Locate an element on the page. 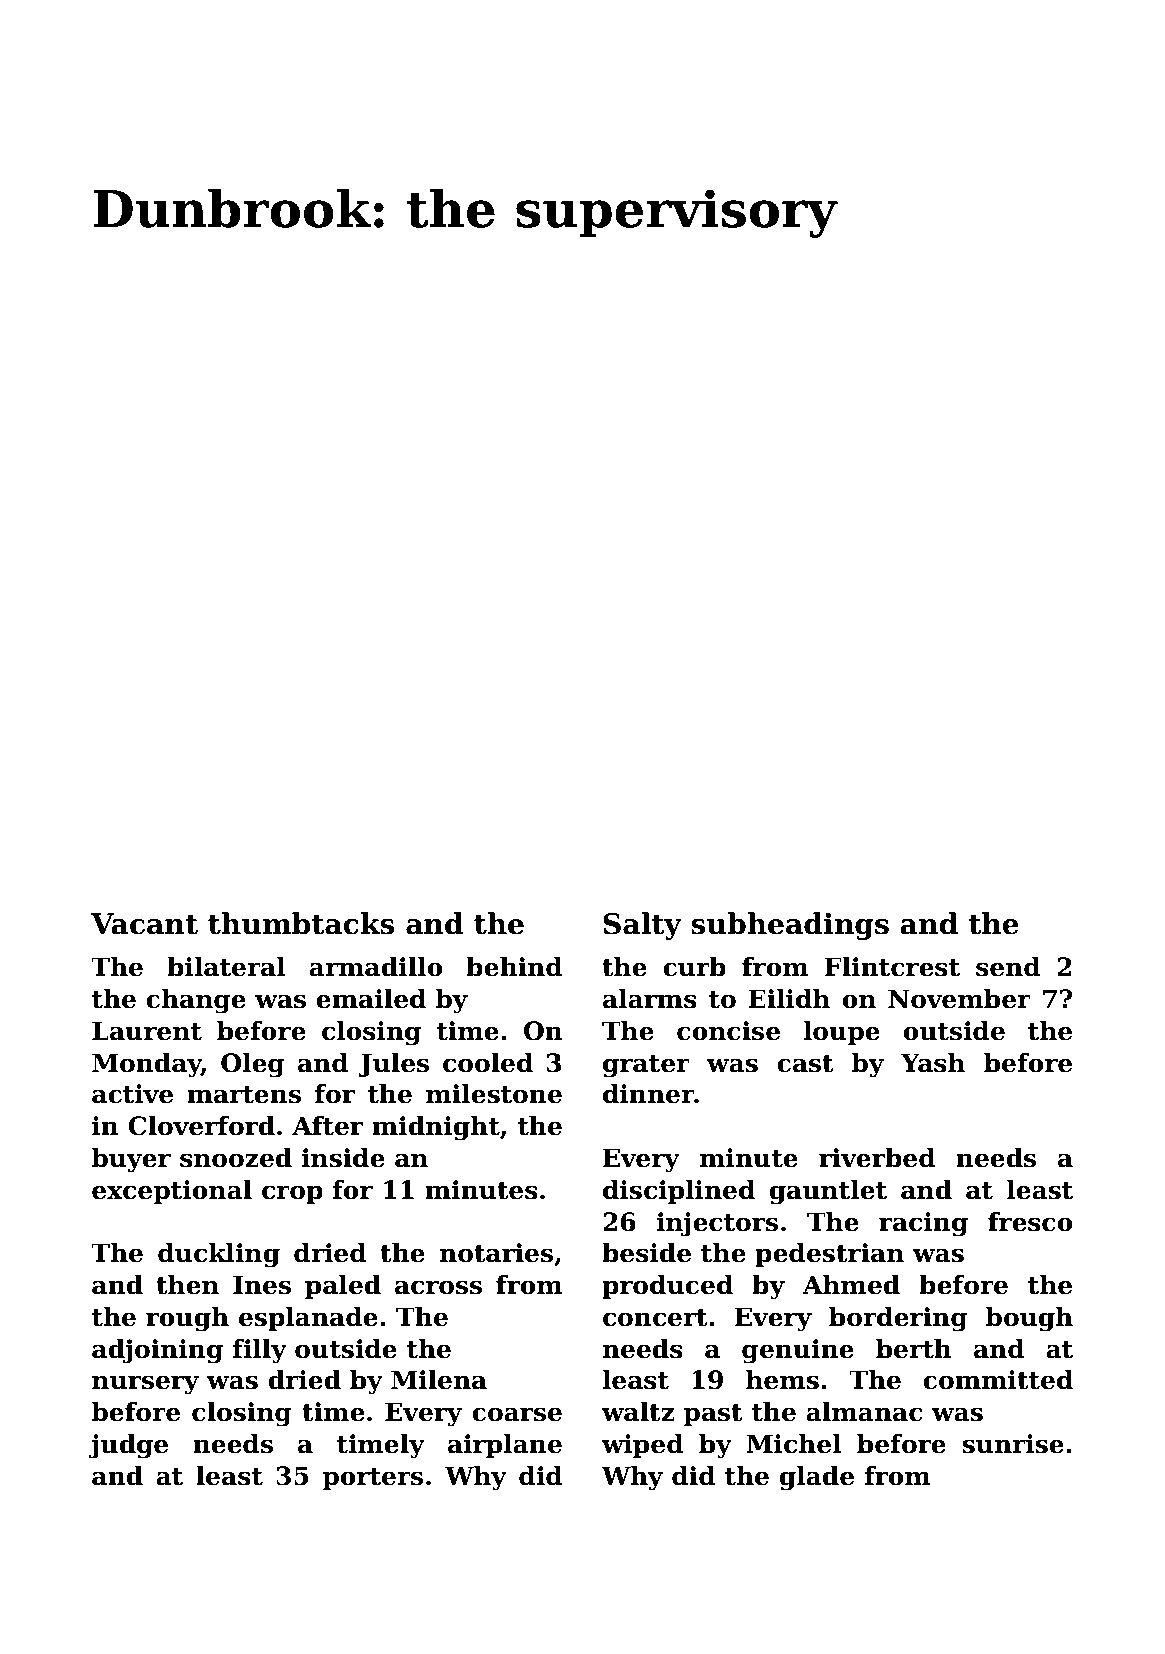 The height and width of the image is (1654, 1165). airplane is located at coordinates (505, 1446).
